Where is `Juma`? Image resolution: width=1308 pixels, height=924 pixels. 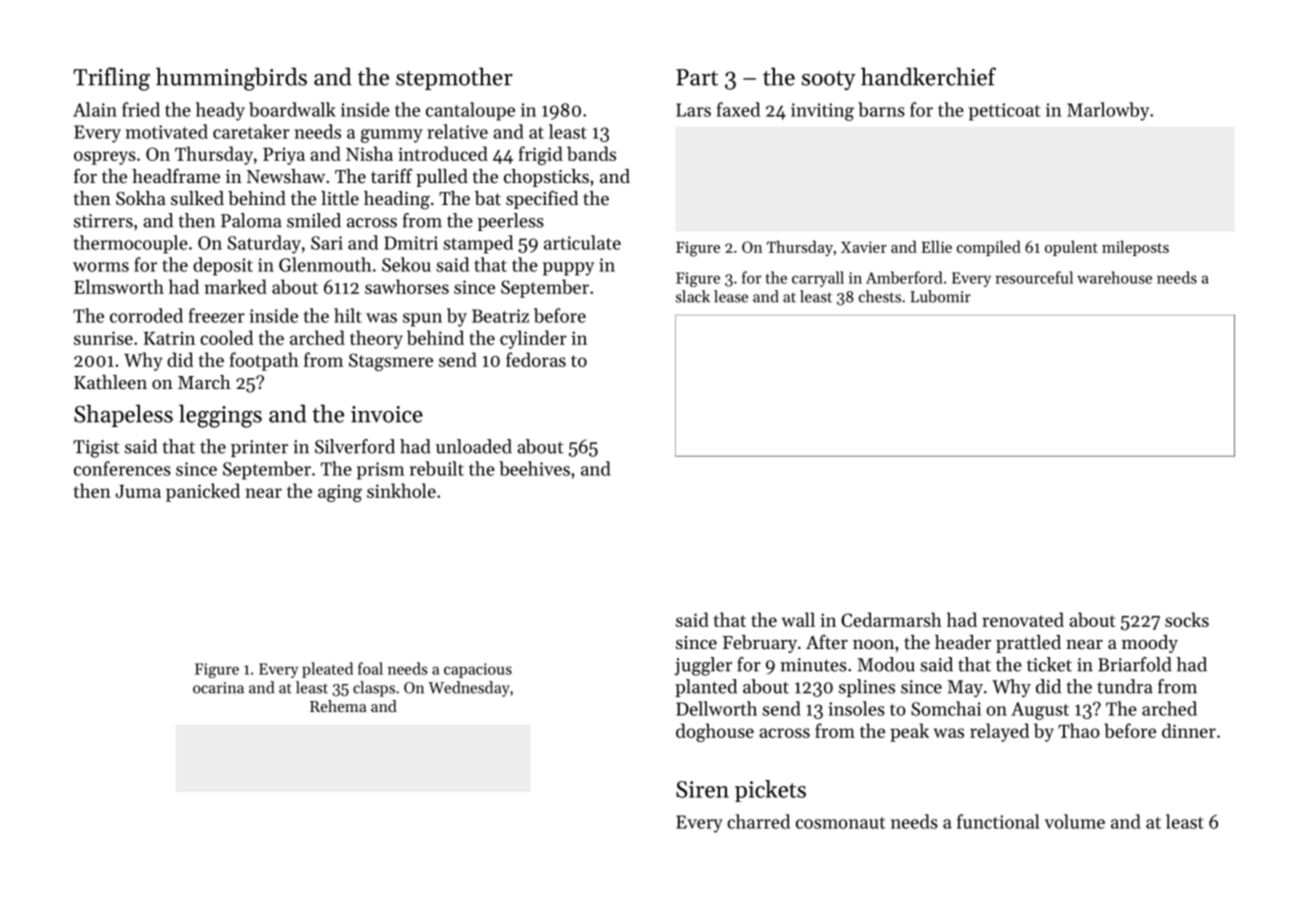 Juma is located at coordinates (138, 491).
